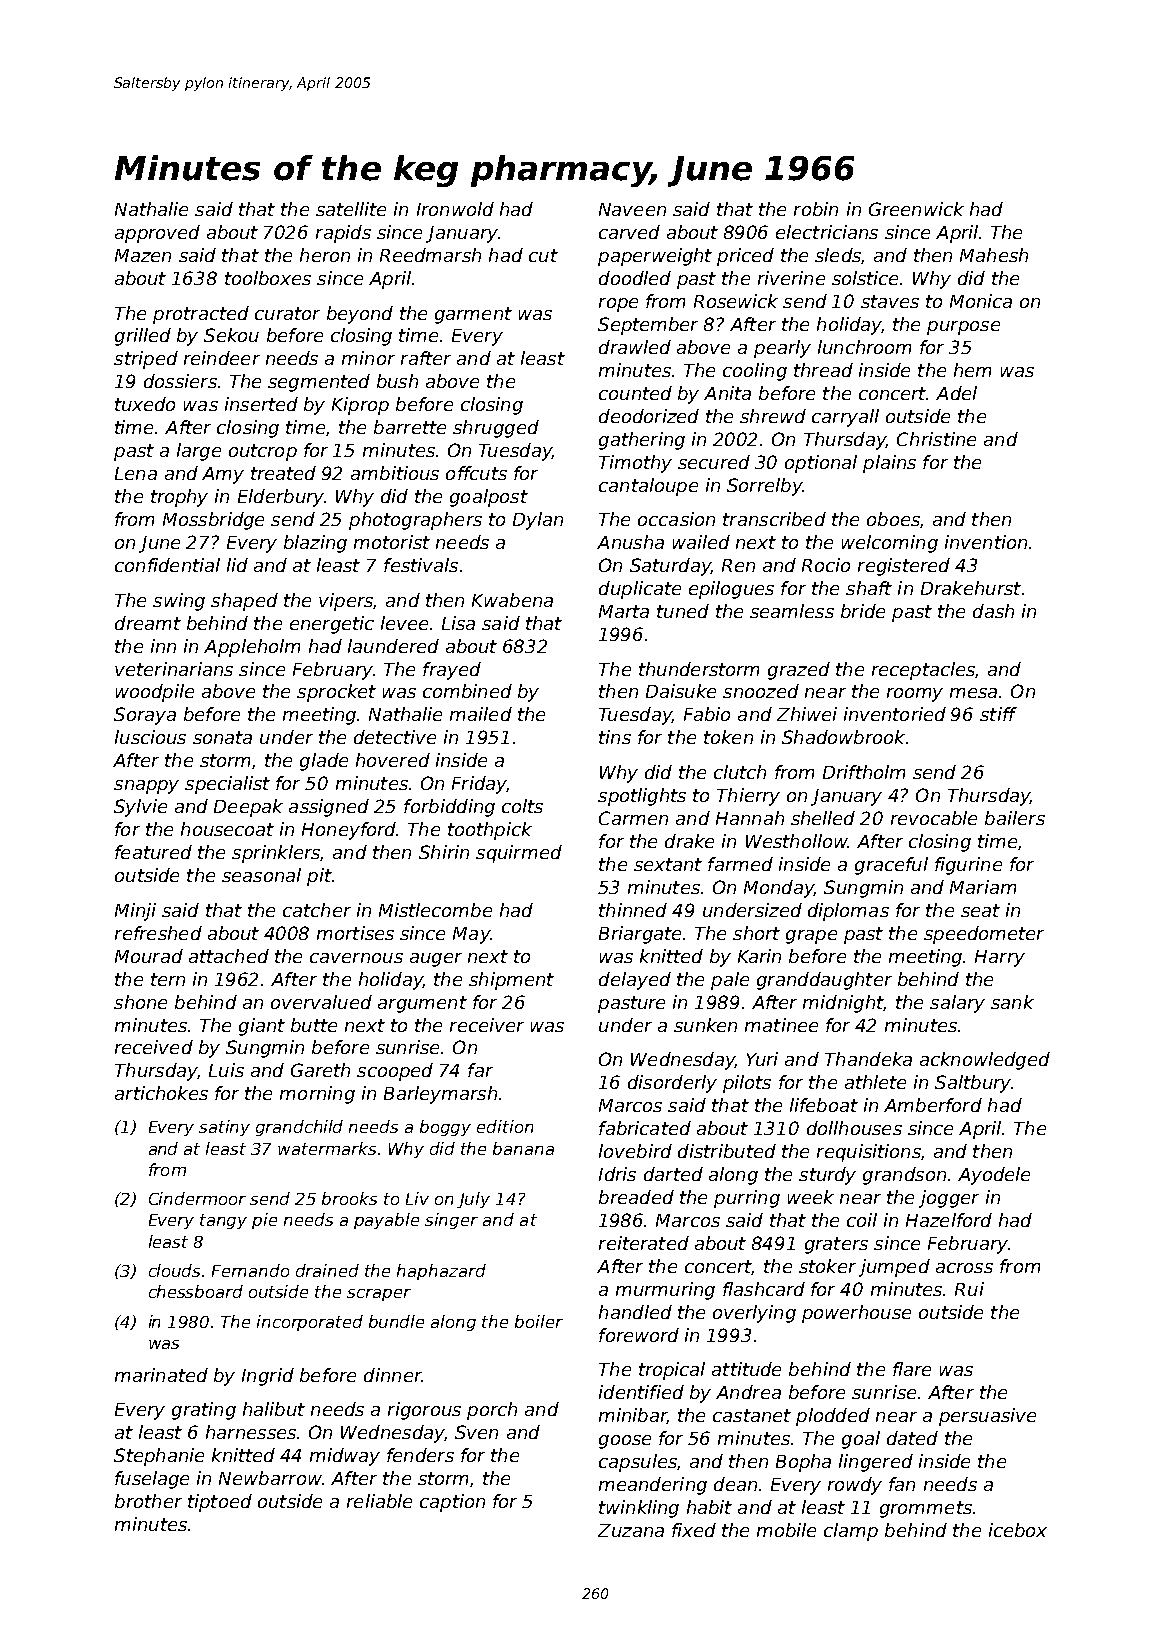 This screenshot has width=1164, height=1646. What do you see at coordinates (672, 1084) in the screenshot?
I see `disorderly` at bounding box center [672, 1084].
